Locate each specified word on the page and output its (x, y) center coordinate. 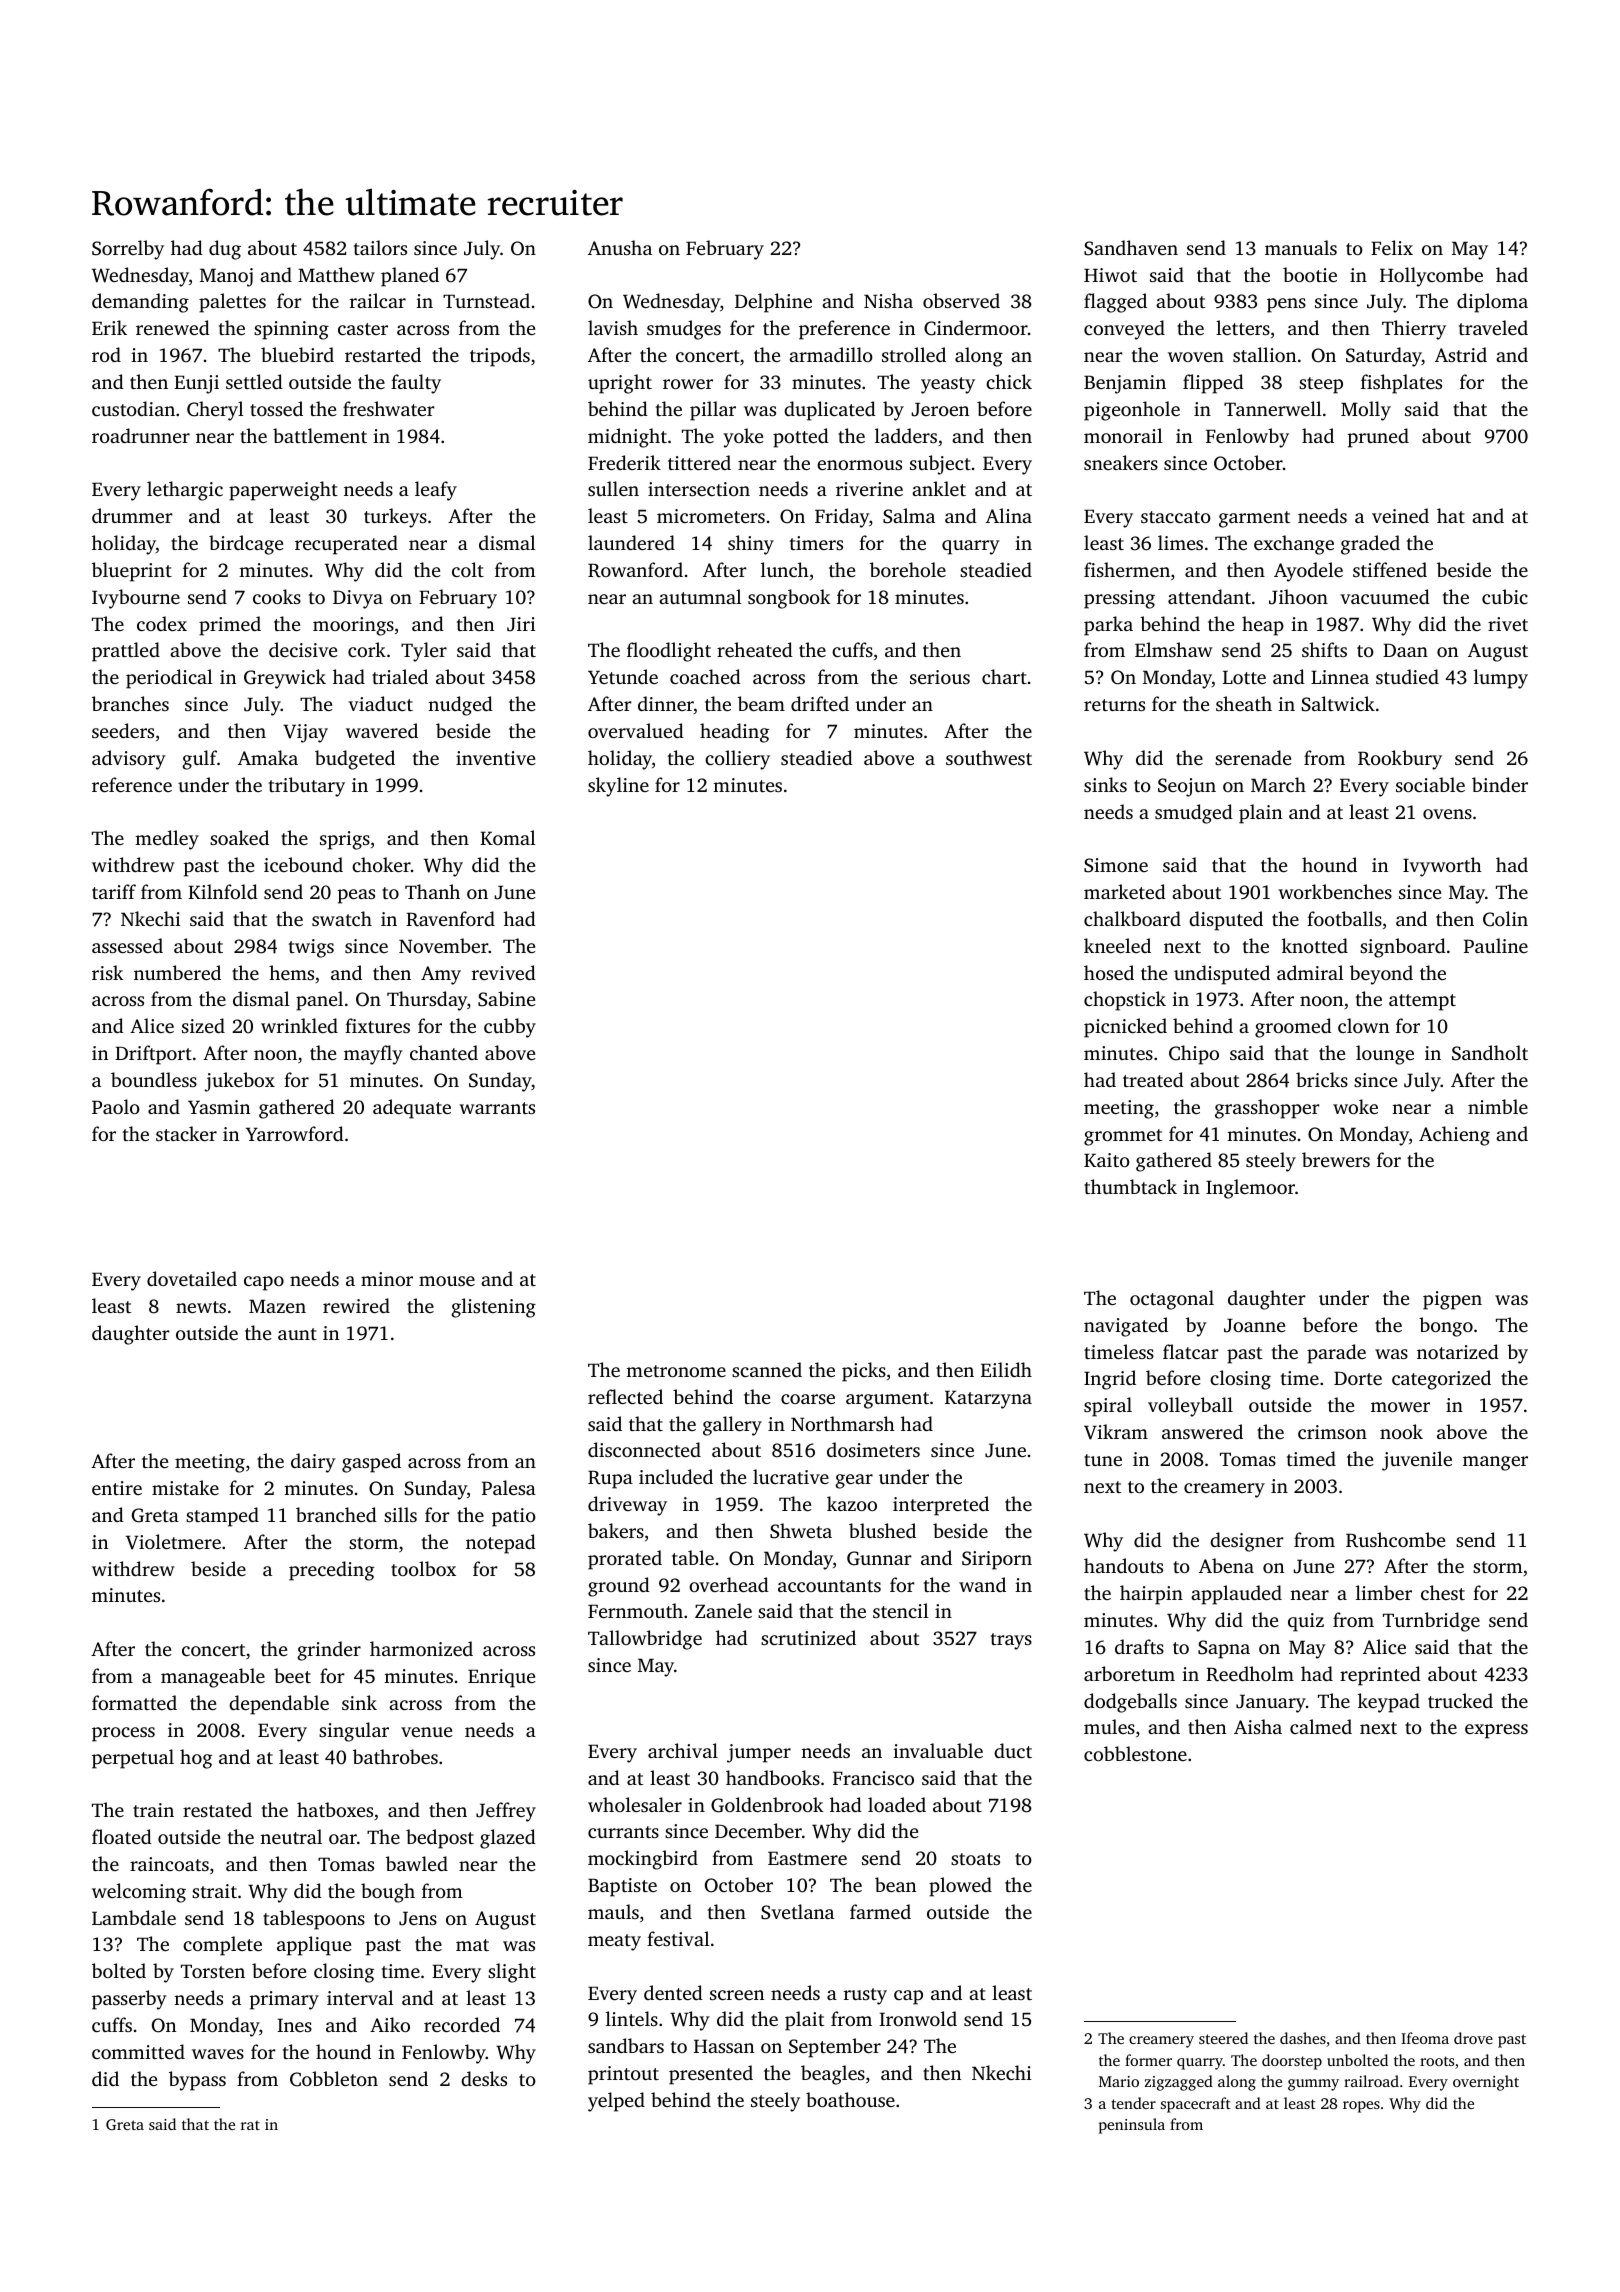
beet (292, 1675)
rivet (1508, 624)
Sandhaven (1131, 248)
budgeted (355, 760)
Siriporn (997, 1560)
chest (1443, 1592)
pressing (1119, 599)
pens (1286, 305)
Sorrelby (128, 250)
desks (484, 2078)
